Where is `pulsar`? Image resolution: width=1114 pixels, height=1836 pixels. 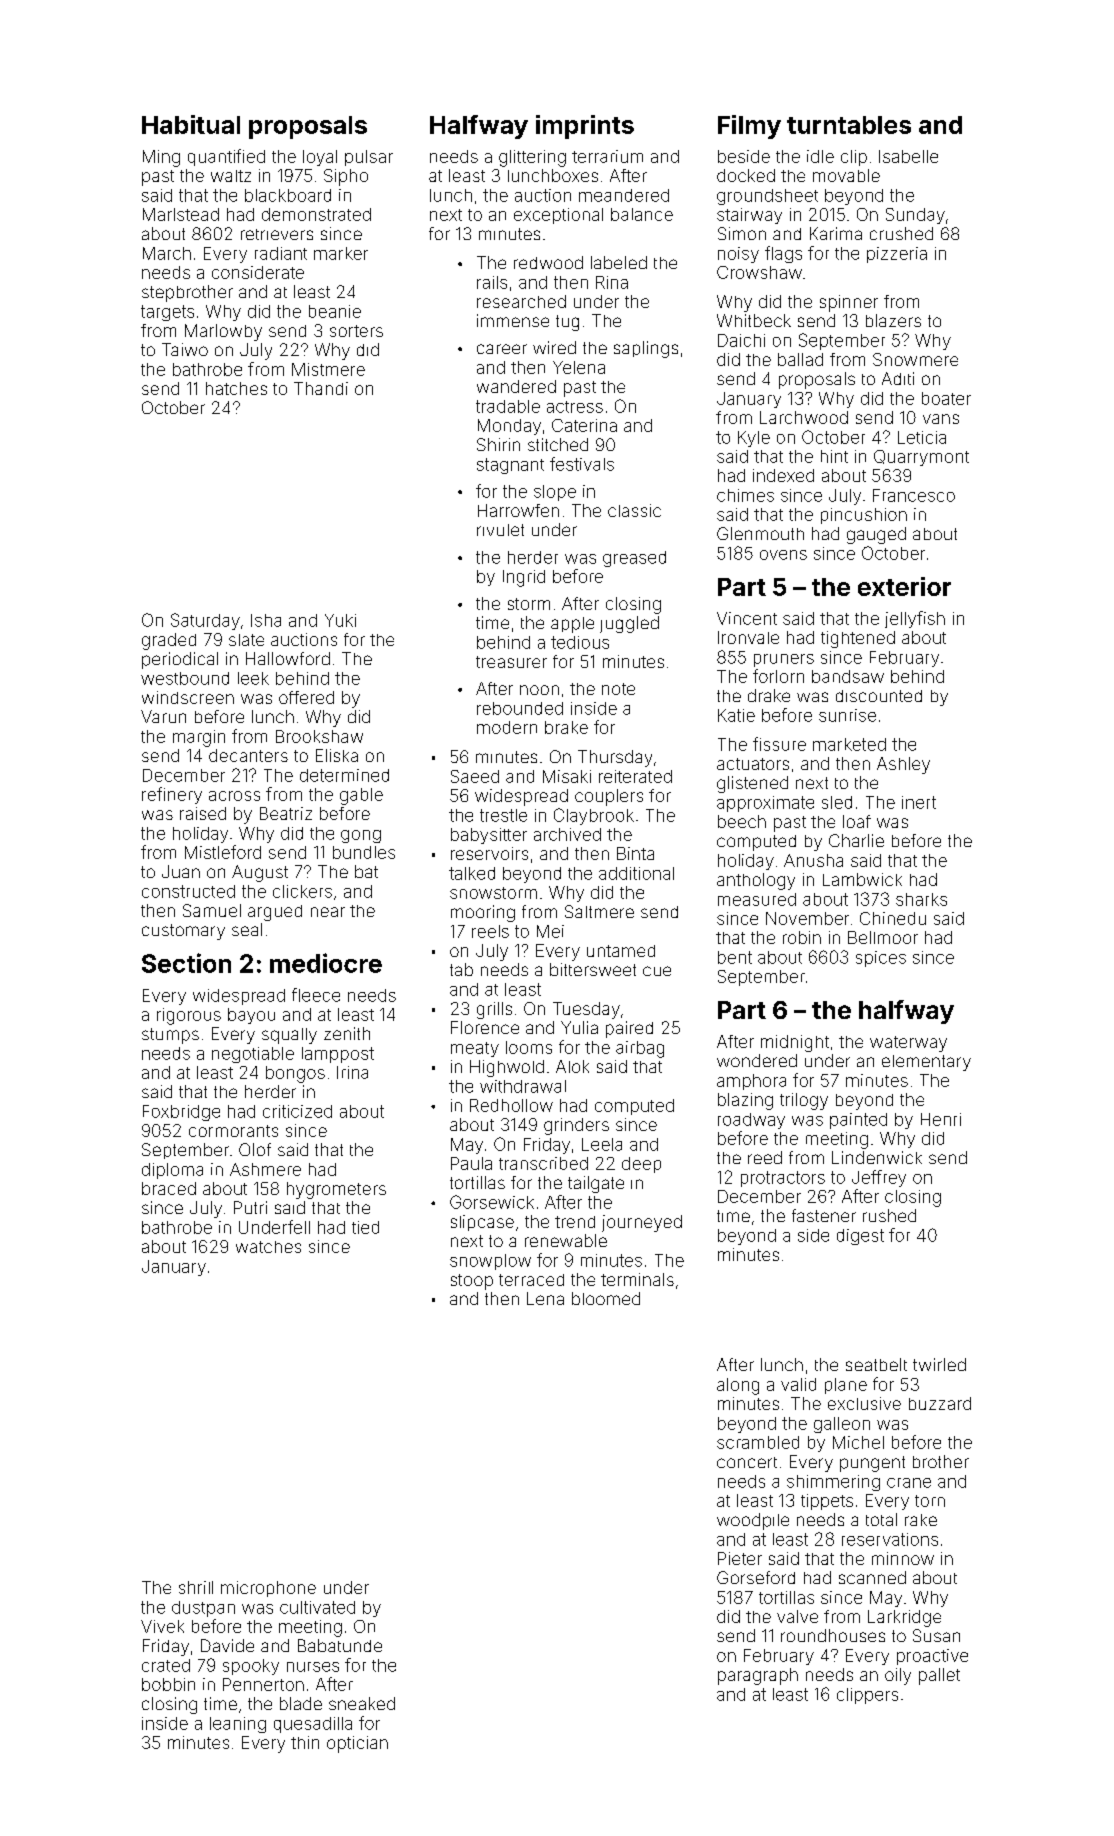
pulsar is located at coordinates (369, 158).
